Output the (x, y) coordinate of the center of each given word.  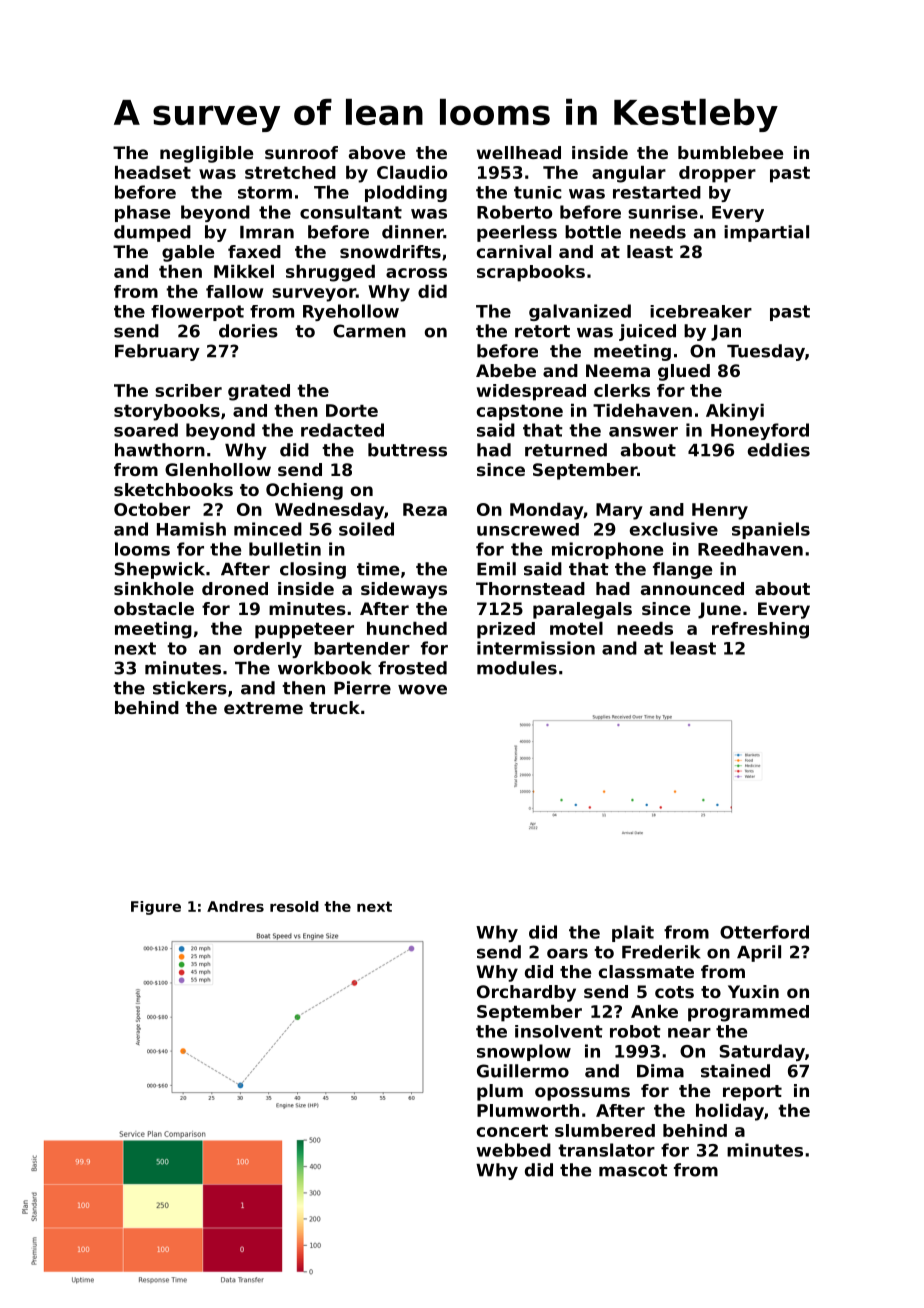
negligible (206, 154)
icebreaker (701, 311)
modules (517, 668)
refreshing (760, 630)
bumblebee (730, 152)
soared (146, 430)
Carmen (369, 331)
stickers (190, 688)
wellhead (519, 152)
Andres (235, 906)
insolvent (559, 1031)
